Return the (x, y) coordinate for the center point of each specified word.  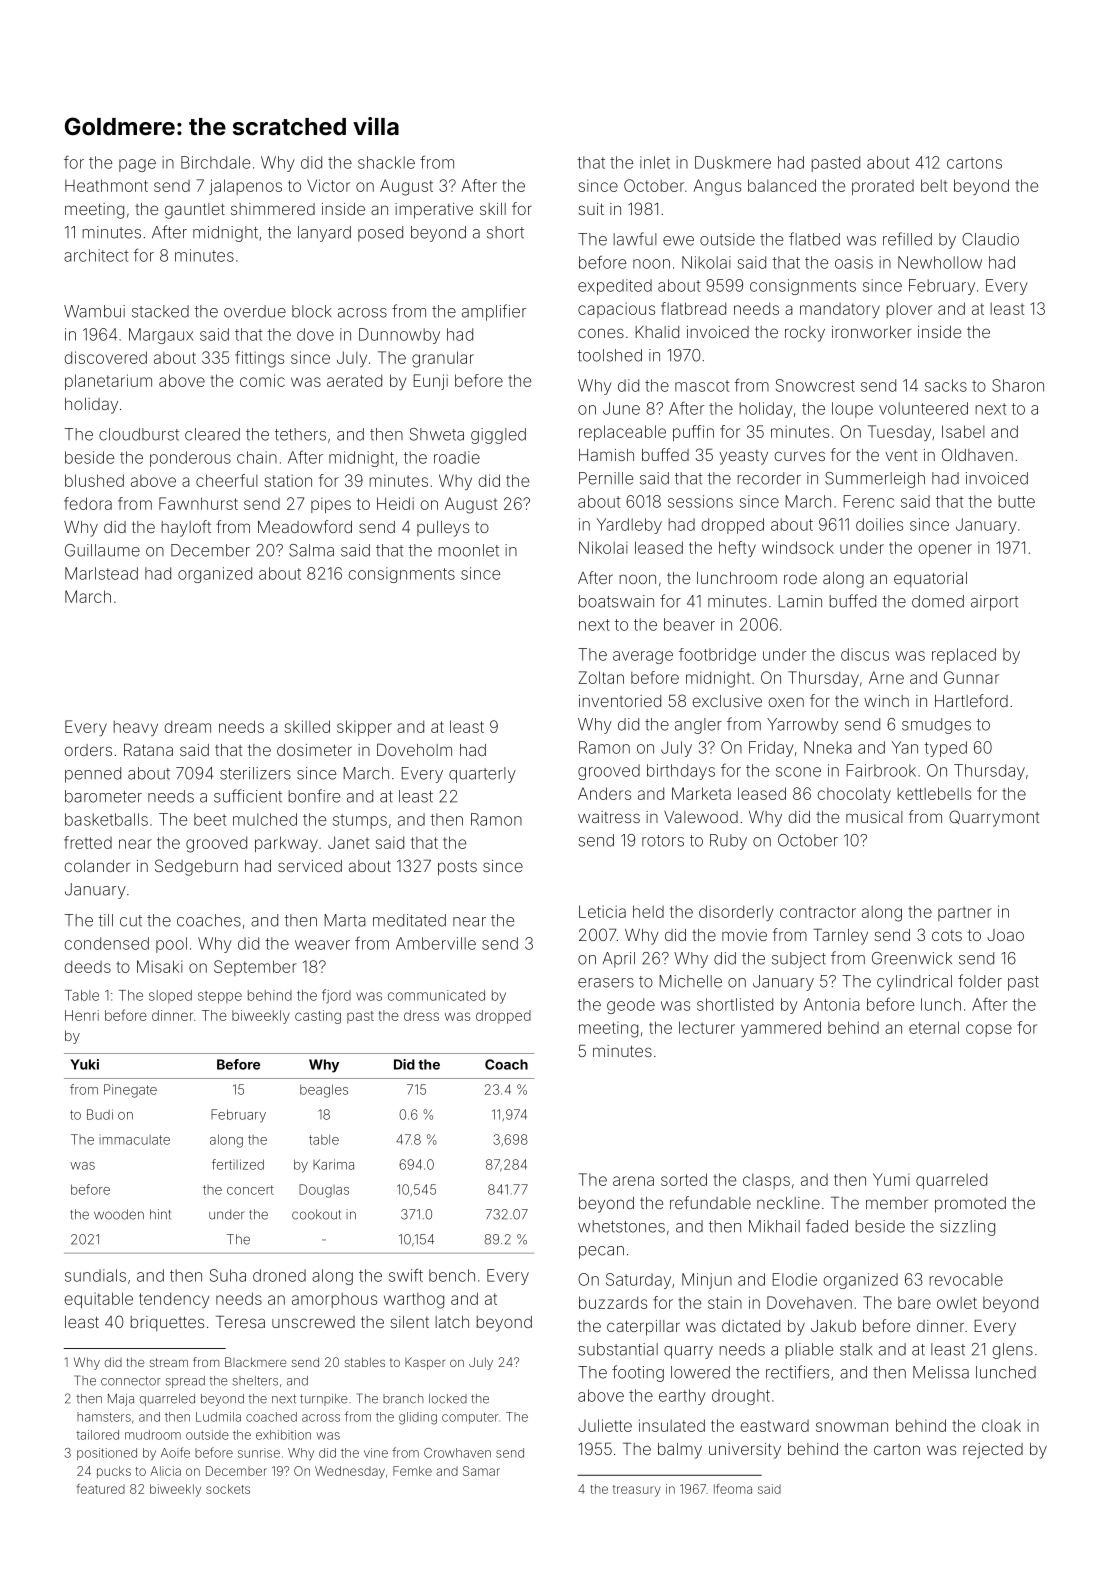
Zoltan (601, 677)
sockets (228, 1489)
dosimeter (314, 750)
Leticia (602, 911)
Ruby (728, 842)
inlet (655, 162)
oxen (786, 702)
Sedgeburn (196, 867)
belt (934, 185)
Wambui (94, 311)
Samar (481, 1471)
